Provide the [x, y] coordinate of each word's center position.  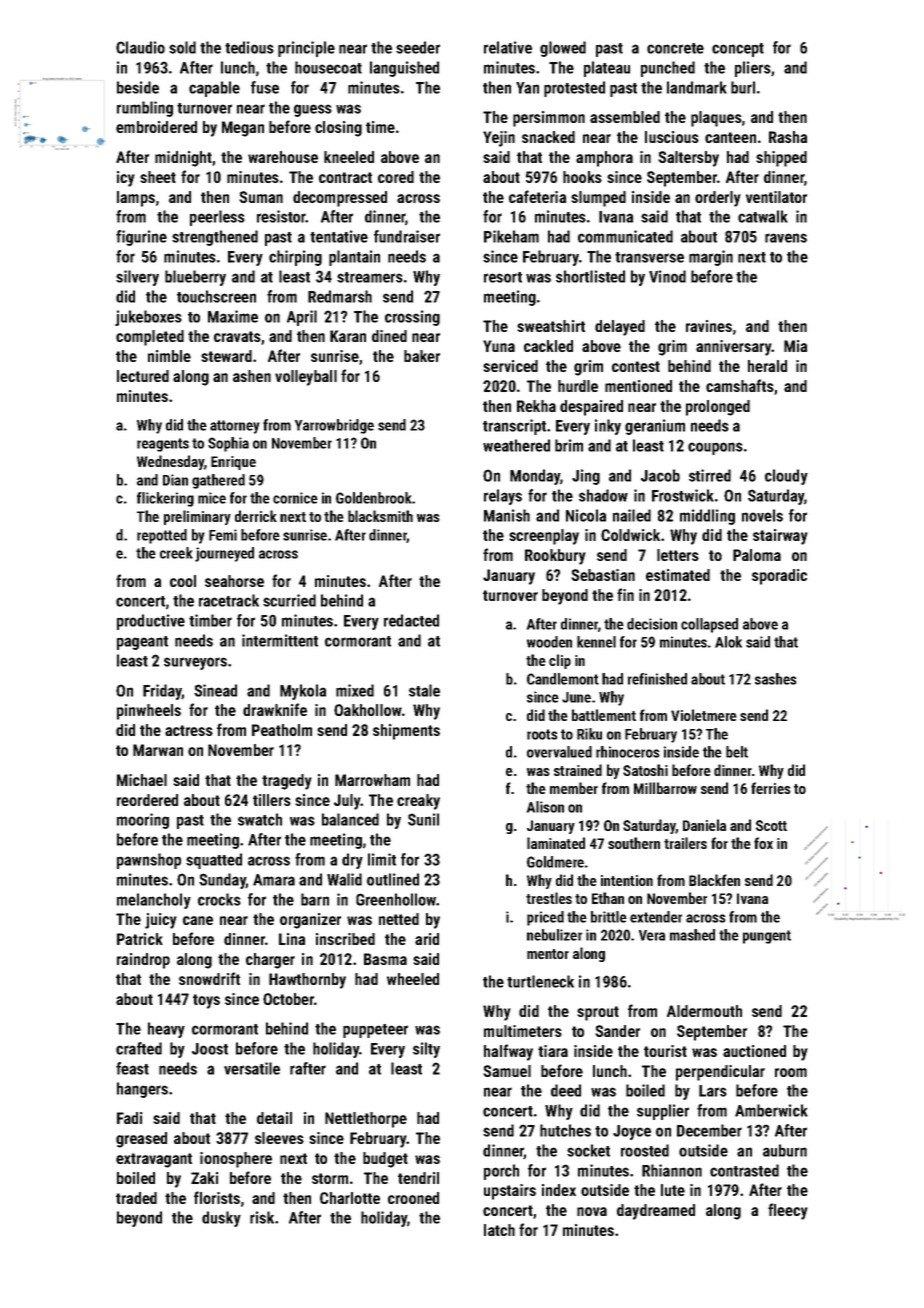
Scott [771, 825]
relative [508, 47]
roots [542, 734]
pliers [753, 69]
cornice [295, 498]
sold [182, 47]
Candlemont [563, 679]
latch [499, 1230]
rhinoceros [628, 752]
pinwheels [149, 712]
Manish [507, 515]
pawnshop [149, 861]
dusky [221, 1219]
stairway [780, 537]
